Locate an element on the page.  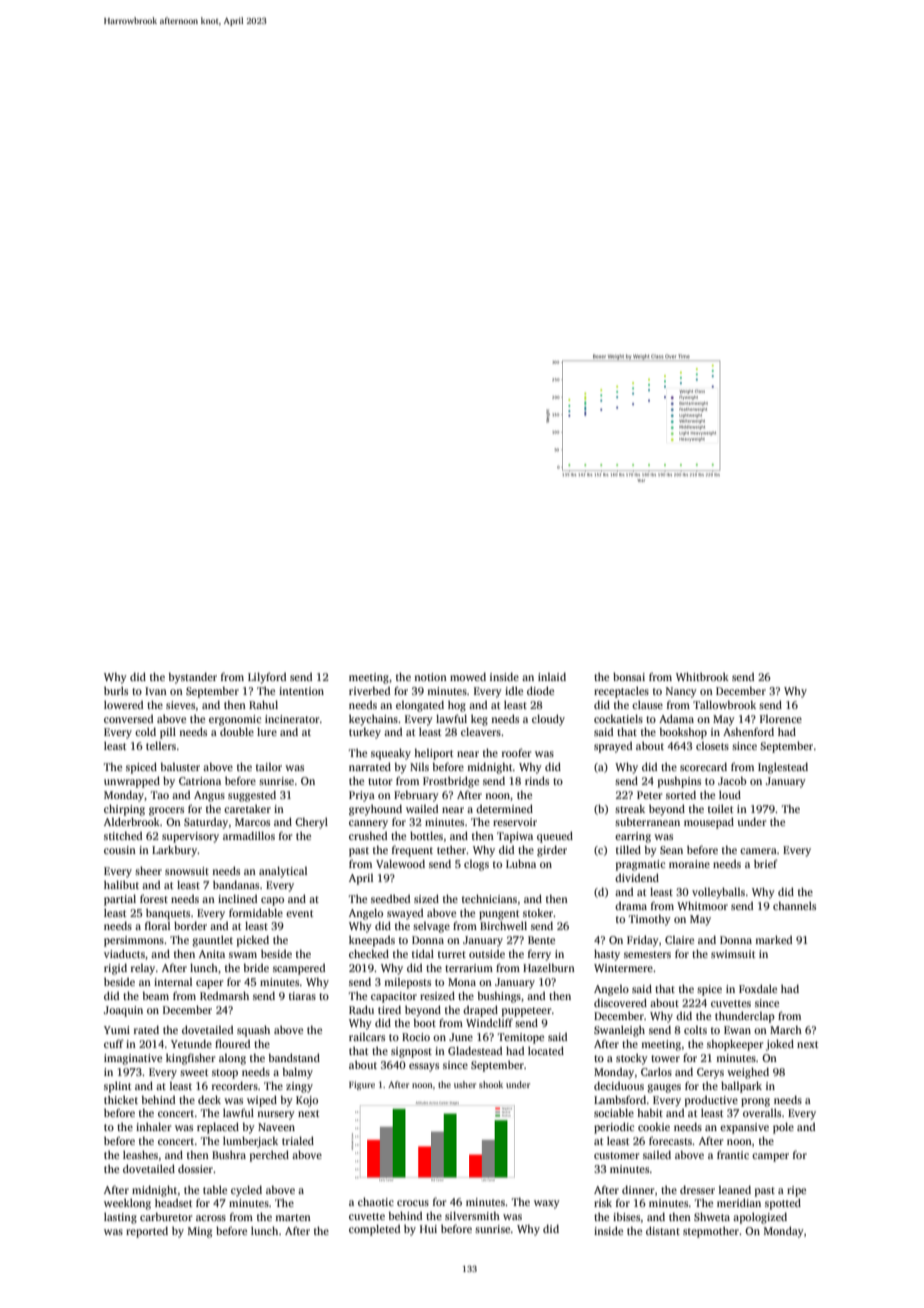
weeklong is located at coordinates (127, 1204).
